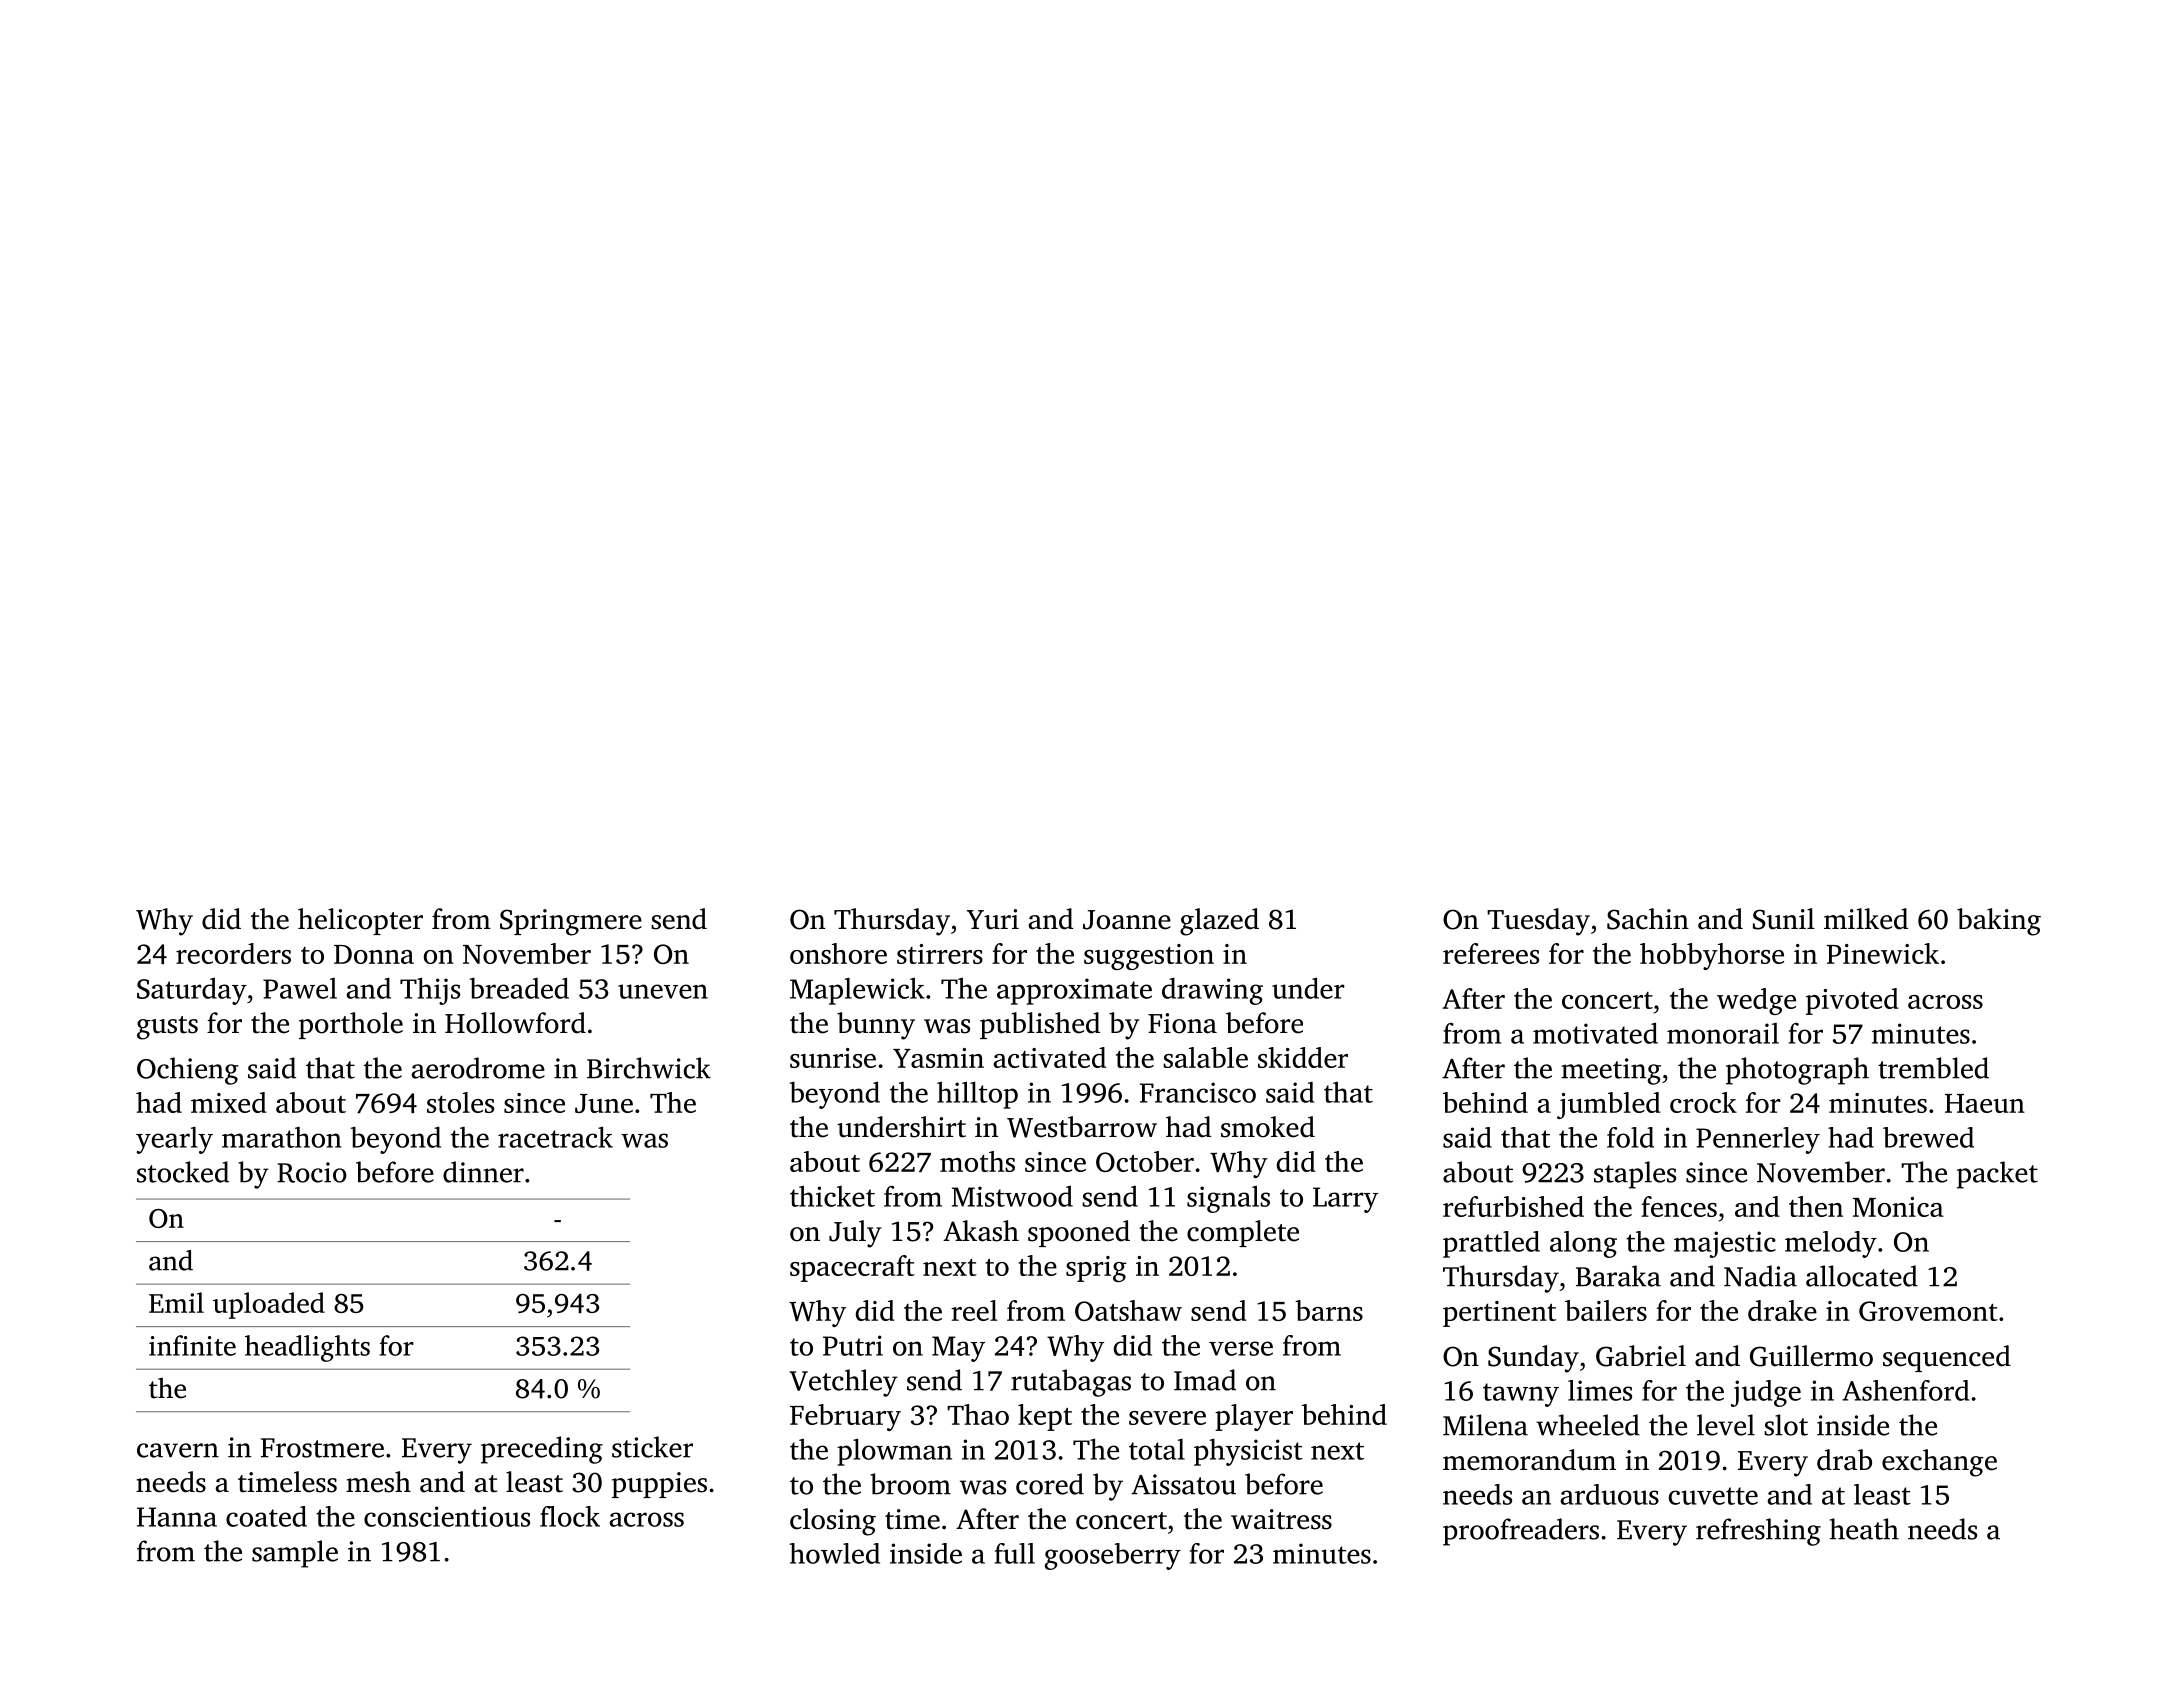  I want to click on hobbyhorse, so click(1712, 956).
